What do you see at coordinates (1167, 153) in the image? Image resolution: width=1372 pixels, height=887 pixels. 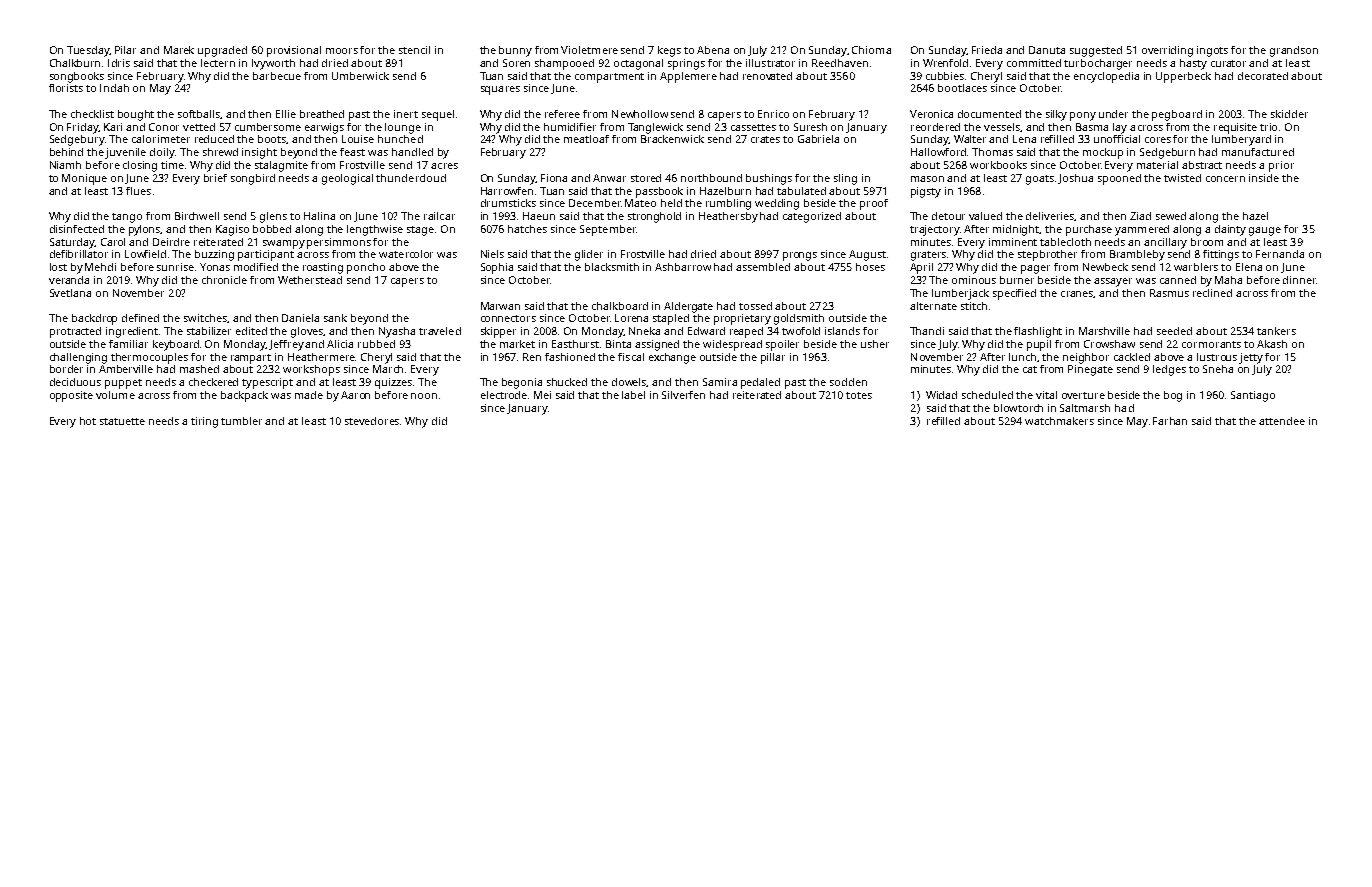 I see `Sedgeburn` at bounding box center [1167, 153].
